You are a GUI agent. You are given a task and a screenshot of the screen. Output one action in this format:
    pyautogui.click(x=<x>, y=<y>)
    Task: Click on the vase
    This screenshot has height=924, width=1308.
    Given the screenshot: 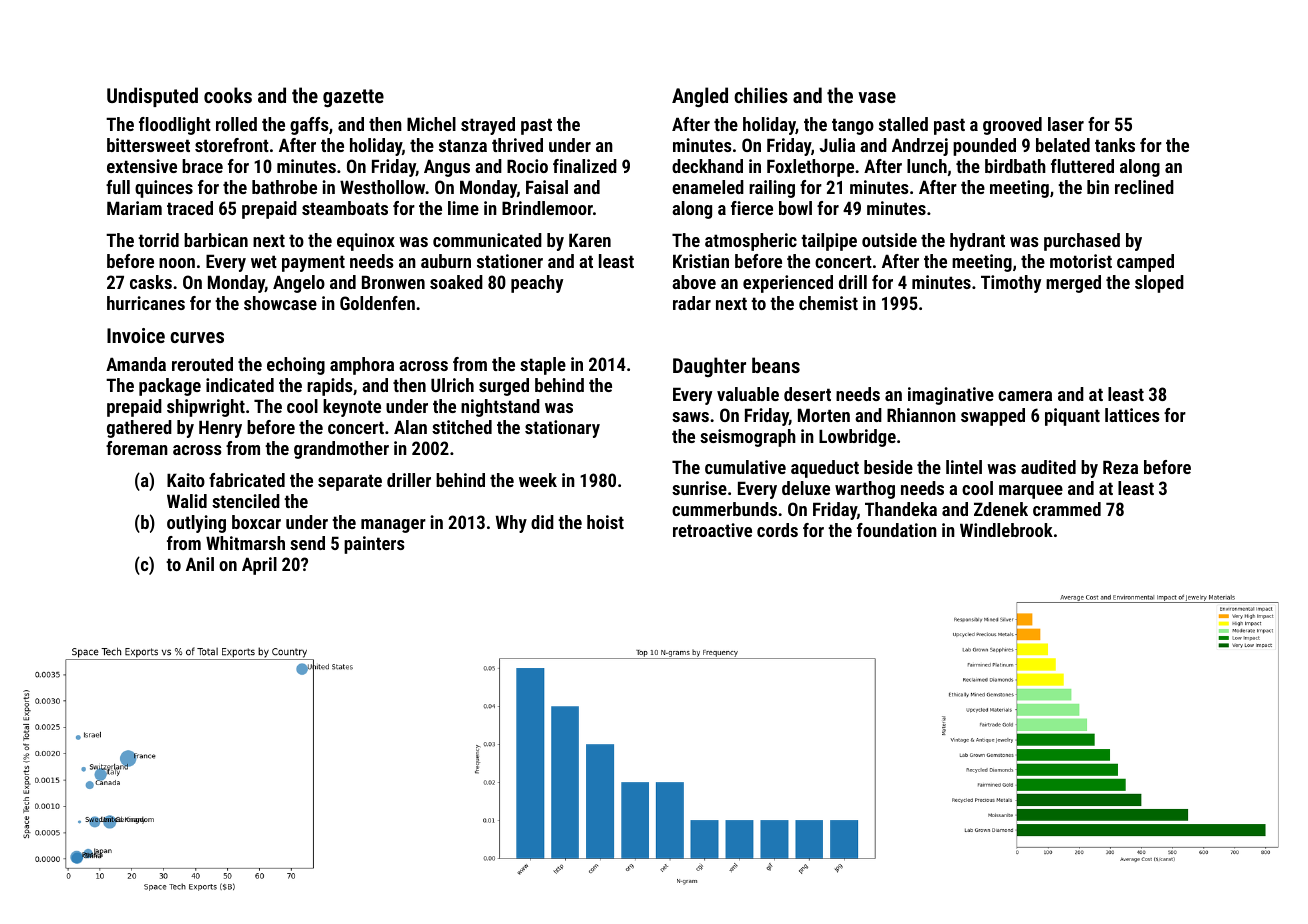 What is the action you would take?
    pyautogui.click(x=877, y=97)
